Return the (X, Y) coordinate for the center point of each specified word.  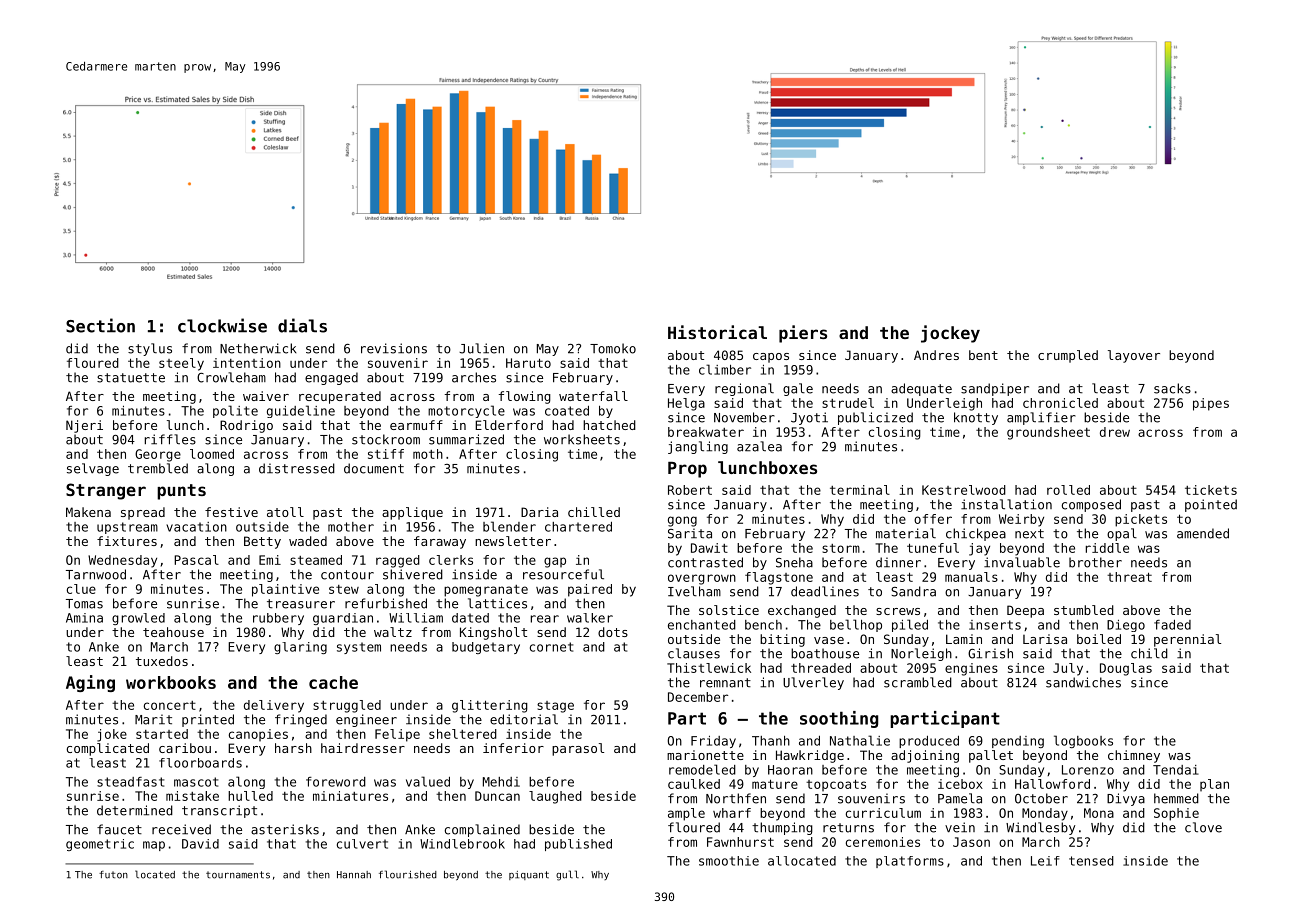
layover (1134, 356)
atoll (285, 512)
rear (545, 619)
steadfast (130, 782)
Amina (84, 618)
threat (1129, 577)
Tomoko (613, 348)
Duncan (497, 796)
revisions (394, 348)
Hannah (354, 875)
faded (1172, 625)
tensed (1091, 861)
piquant (529, 875)
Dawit (709, 548)
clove (1203, 827)
